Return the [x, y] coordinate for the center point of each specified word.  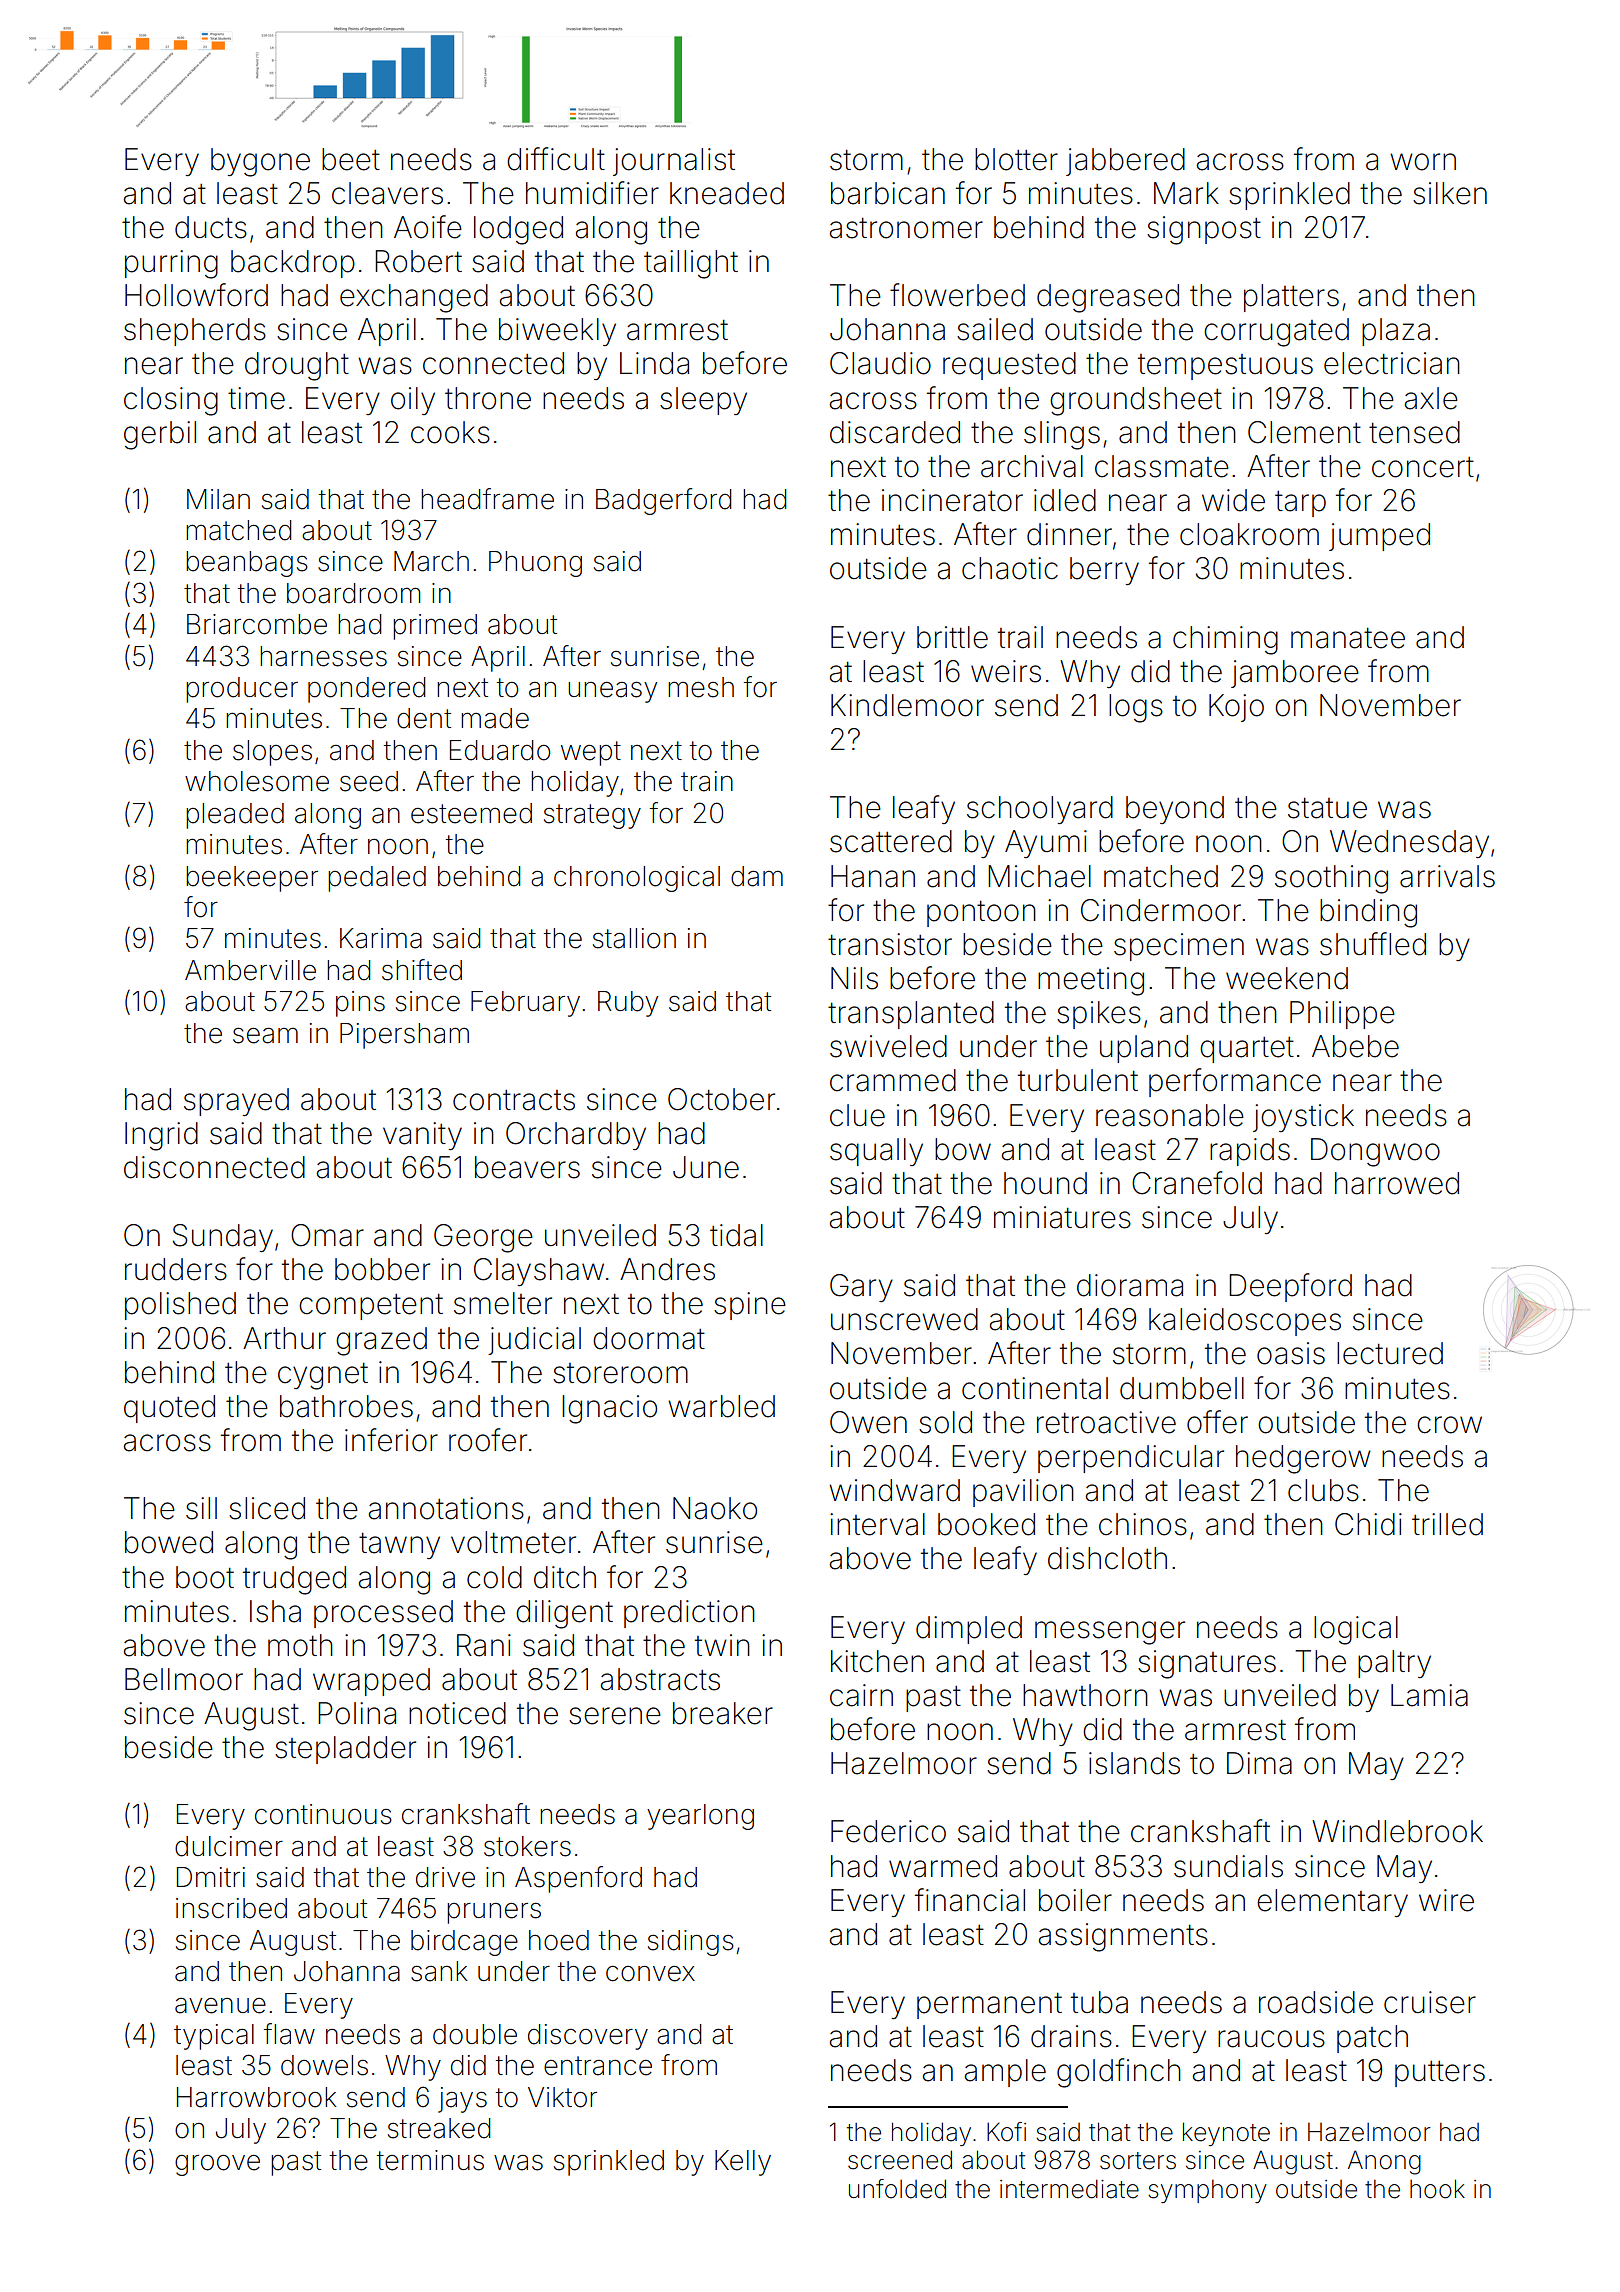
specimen [1179, 947]
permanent [989, 2006]
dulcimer [229, 1846]
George [483, 1238]
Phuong [535, 564]
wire [1446, 1900]
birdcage [464, 1943]
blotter [1016, 159]
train [707, 781]
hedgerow [1303, 1459]
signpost [1204, 230]
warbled [721, 1406]
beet [351, 159]
